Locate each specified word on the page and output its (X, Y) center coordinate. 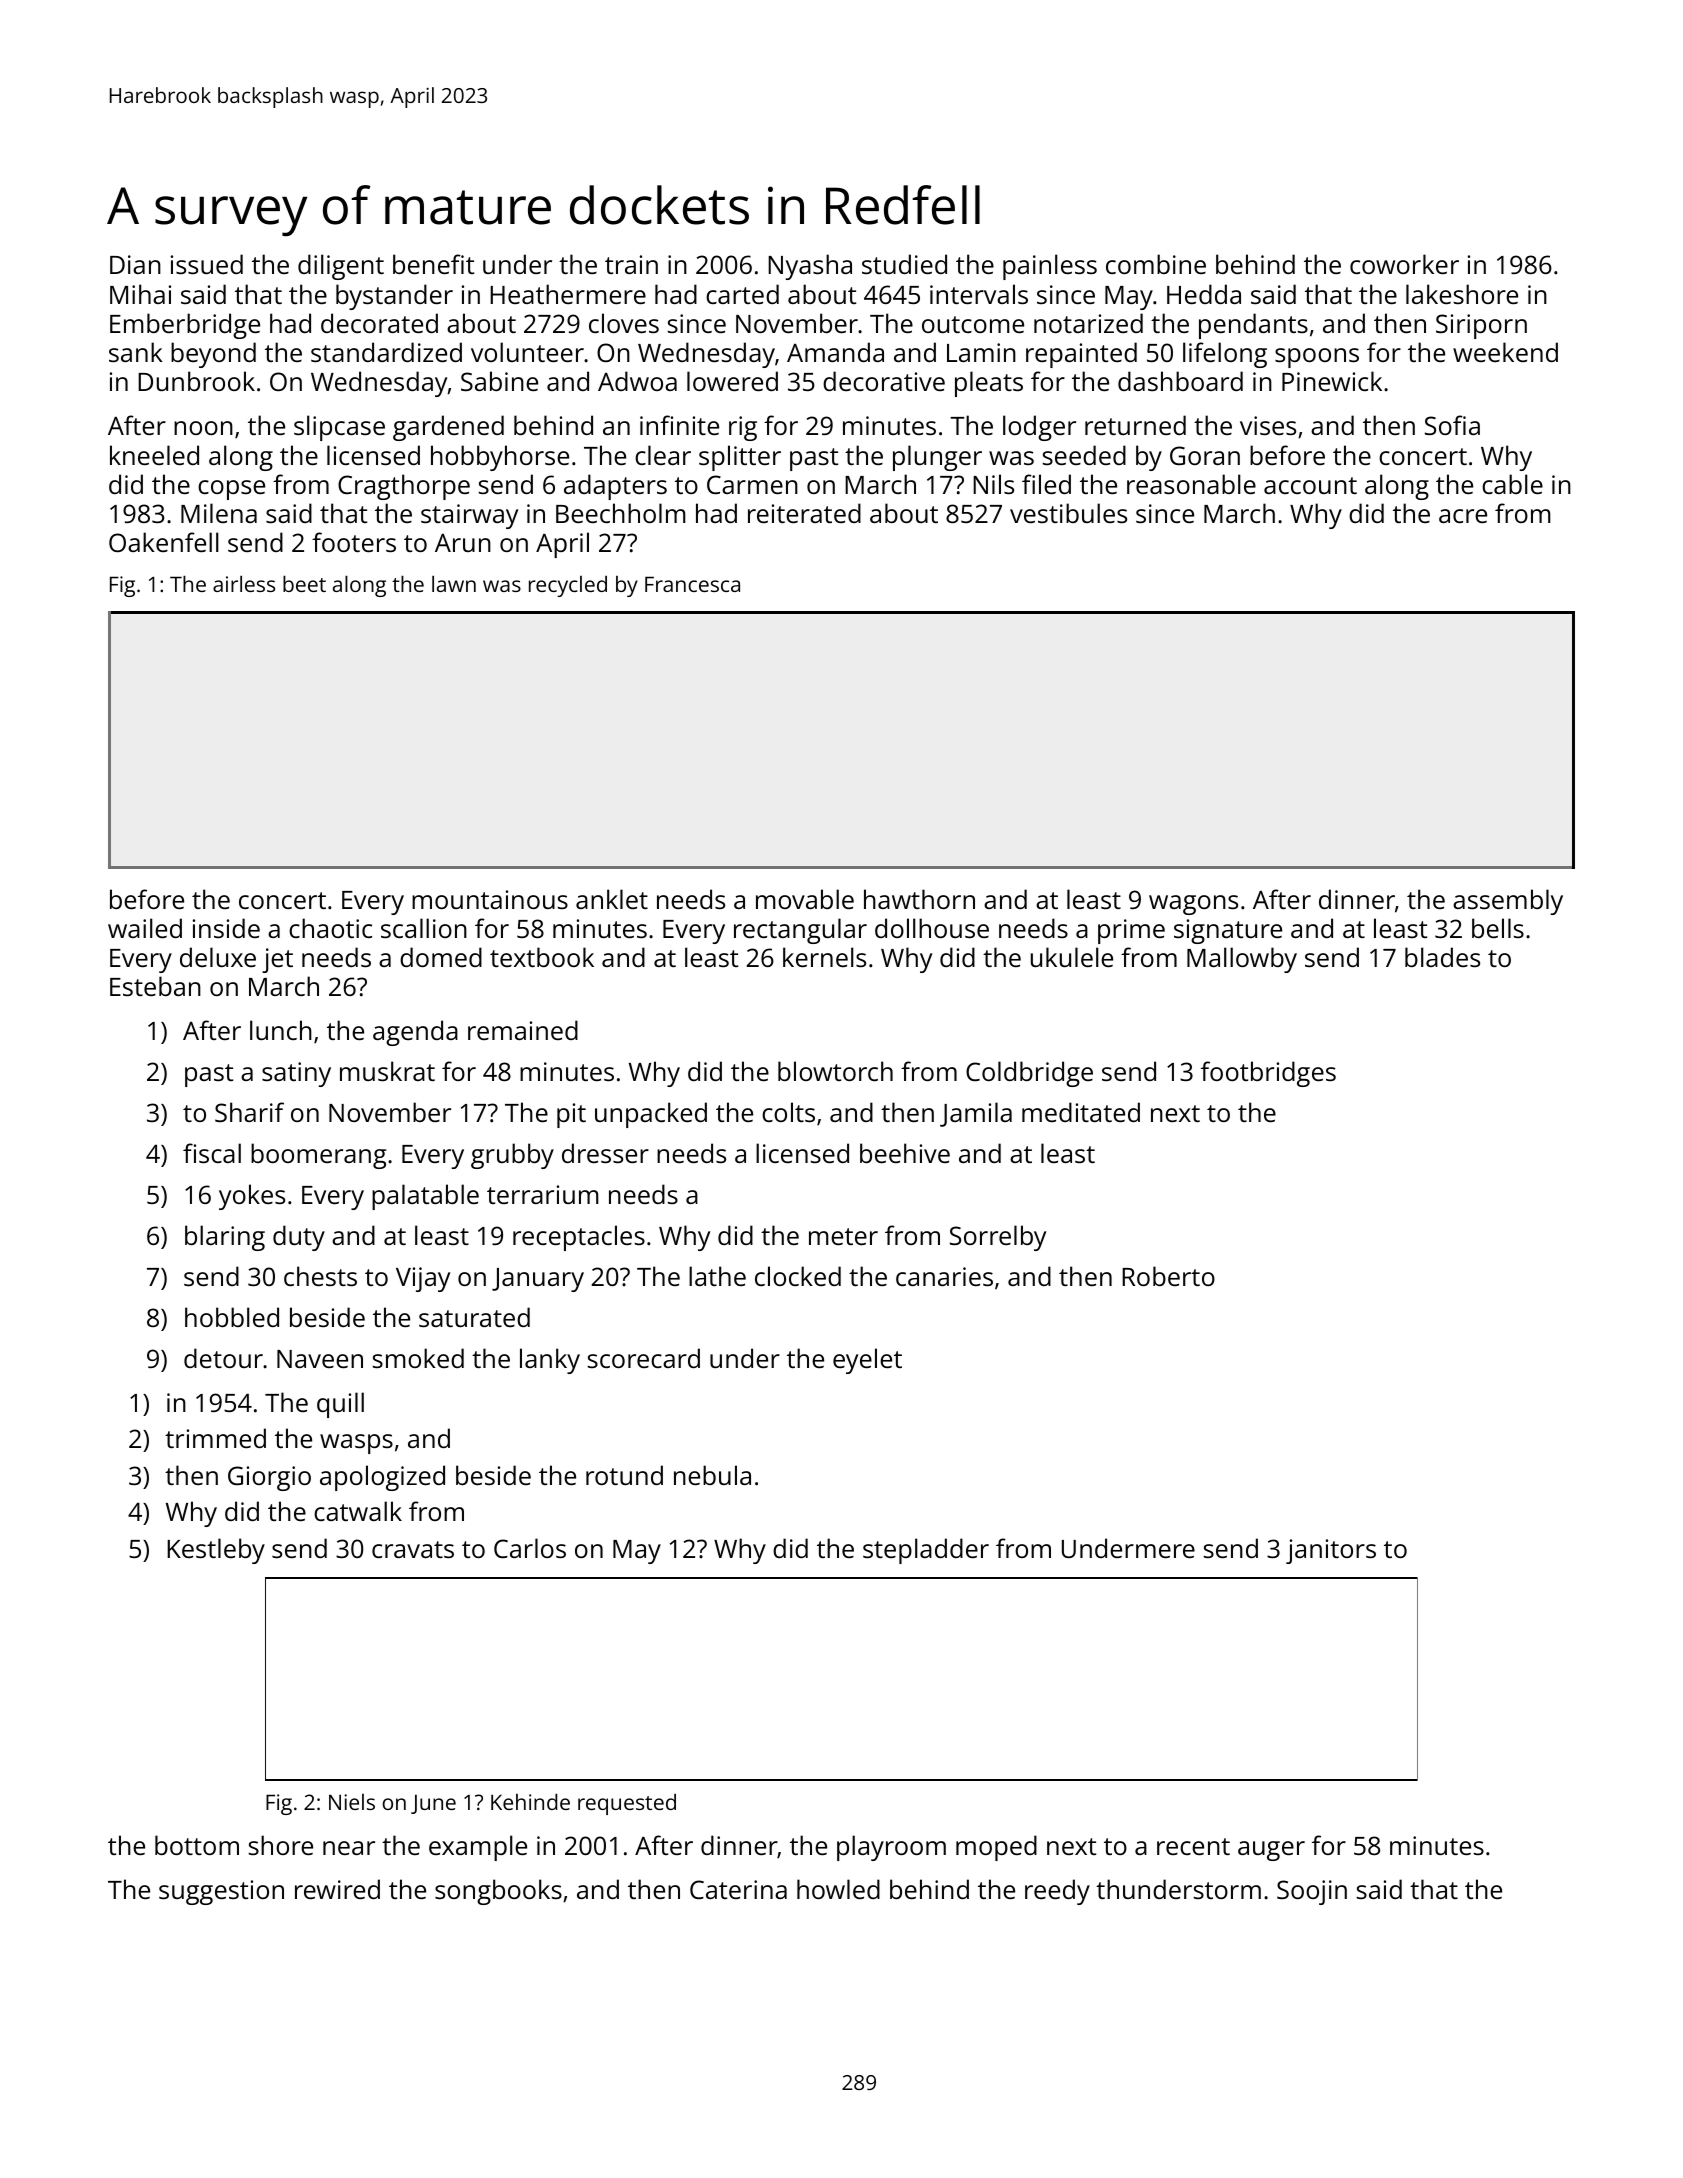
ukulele (1072, 957)
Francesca (692, 584)
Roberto (1168, 1276)
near (349, 1848)
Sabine (499, 381)
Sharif (249, 1112)
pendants (1253, 326)
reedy (1057, 1892)
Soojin (1312, 1892)
